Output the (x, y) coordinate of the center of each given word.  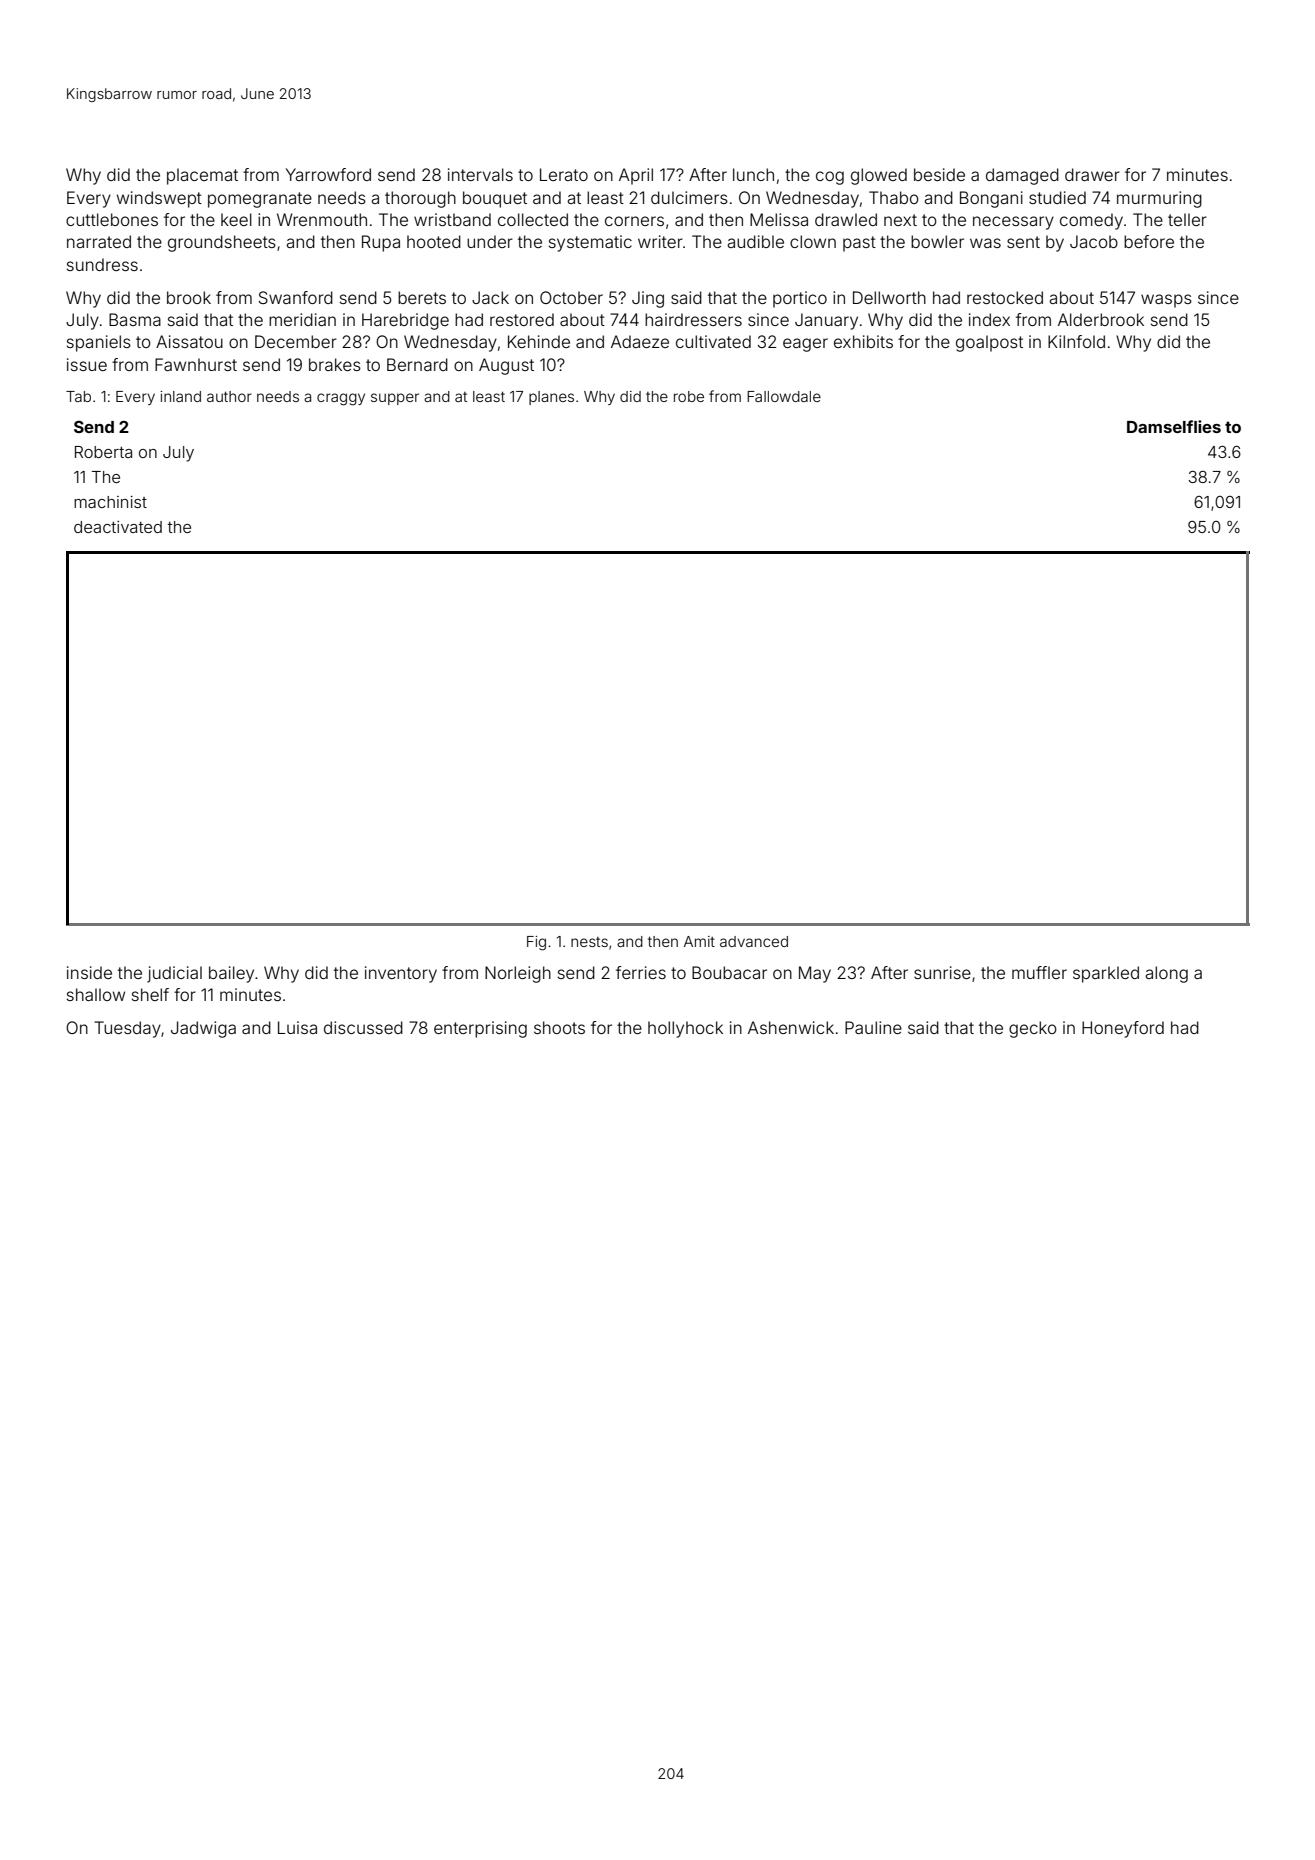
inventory (401, 974)
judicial (174, 974)
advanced (754, 941)
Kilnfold (1076, 341)
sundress (102, 264)
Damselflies (1174, 426)
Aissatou (189, 341)
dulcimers (689, 197)
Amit (699, 941)
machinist (110, 502)
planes (551, 398)
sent (1023, 242)
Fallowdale (784, 396)
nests (589, 942)
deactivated (118, 527)
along (1166, 974)
